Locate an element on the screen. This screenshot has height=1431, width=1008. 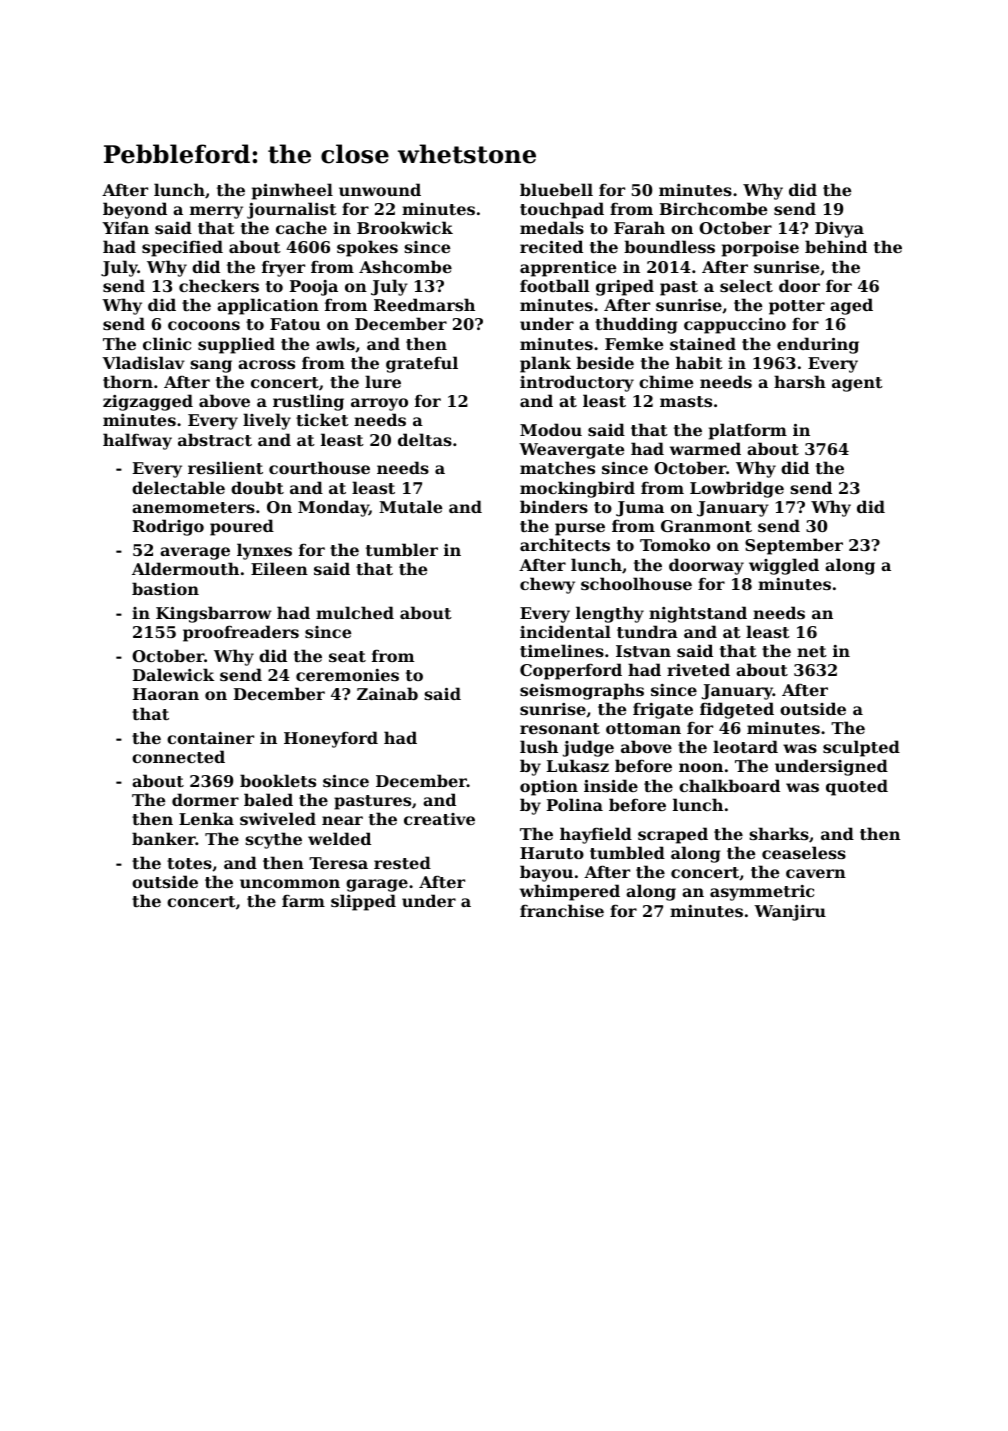
net is located at coordinates (812, 651).
